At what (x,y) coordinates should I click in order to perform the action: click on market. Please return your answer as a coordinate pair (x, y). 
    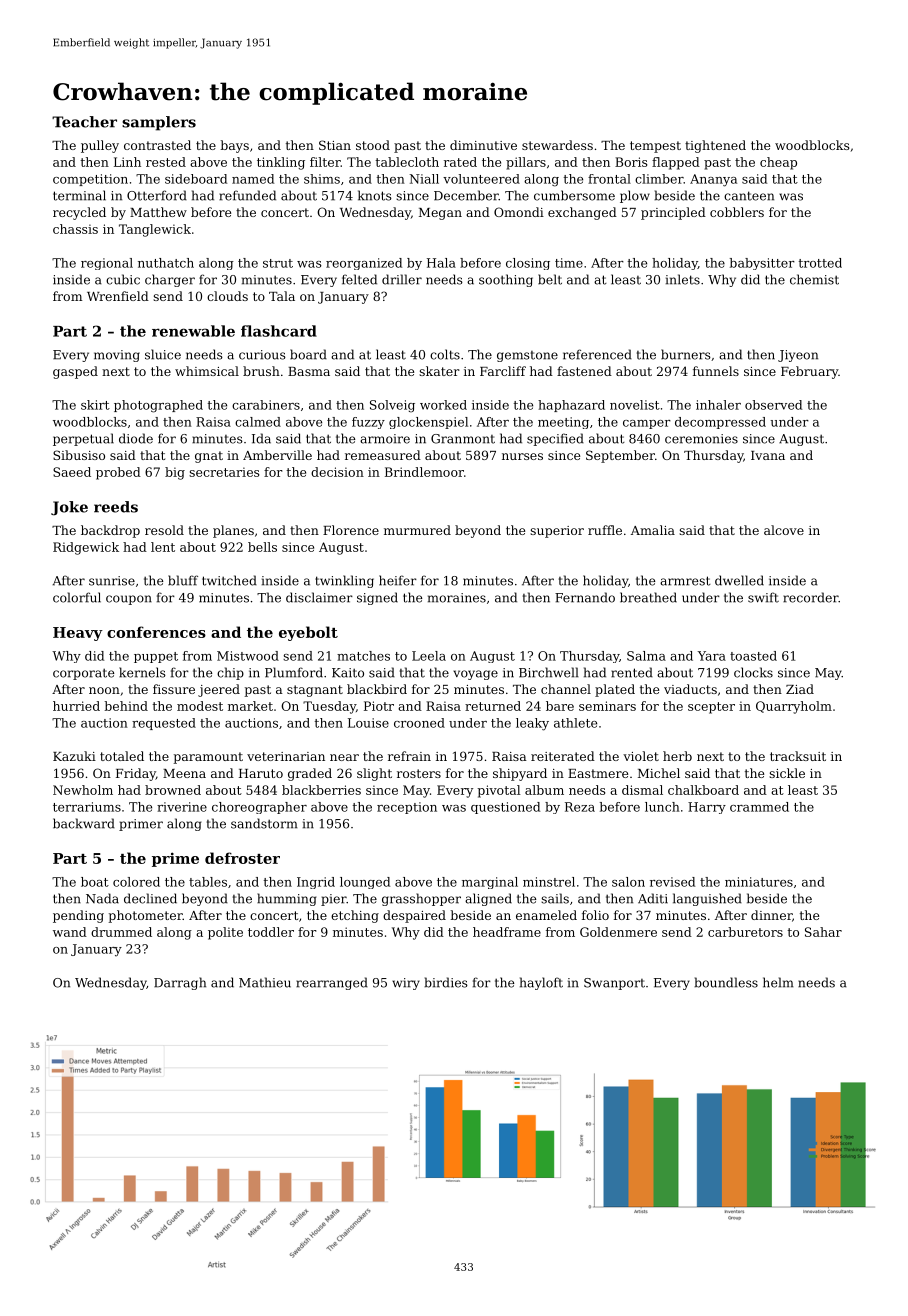
    Looking at the image, I should click on (250, 706).
